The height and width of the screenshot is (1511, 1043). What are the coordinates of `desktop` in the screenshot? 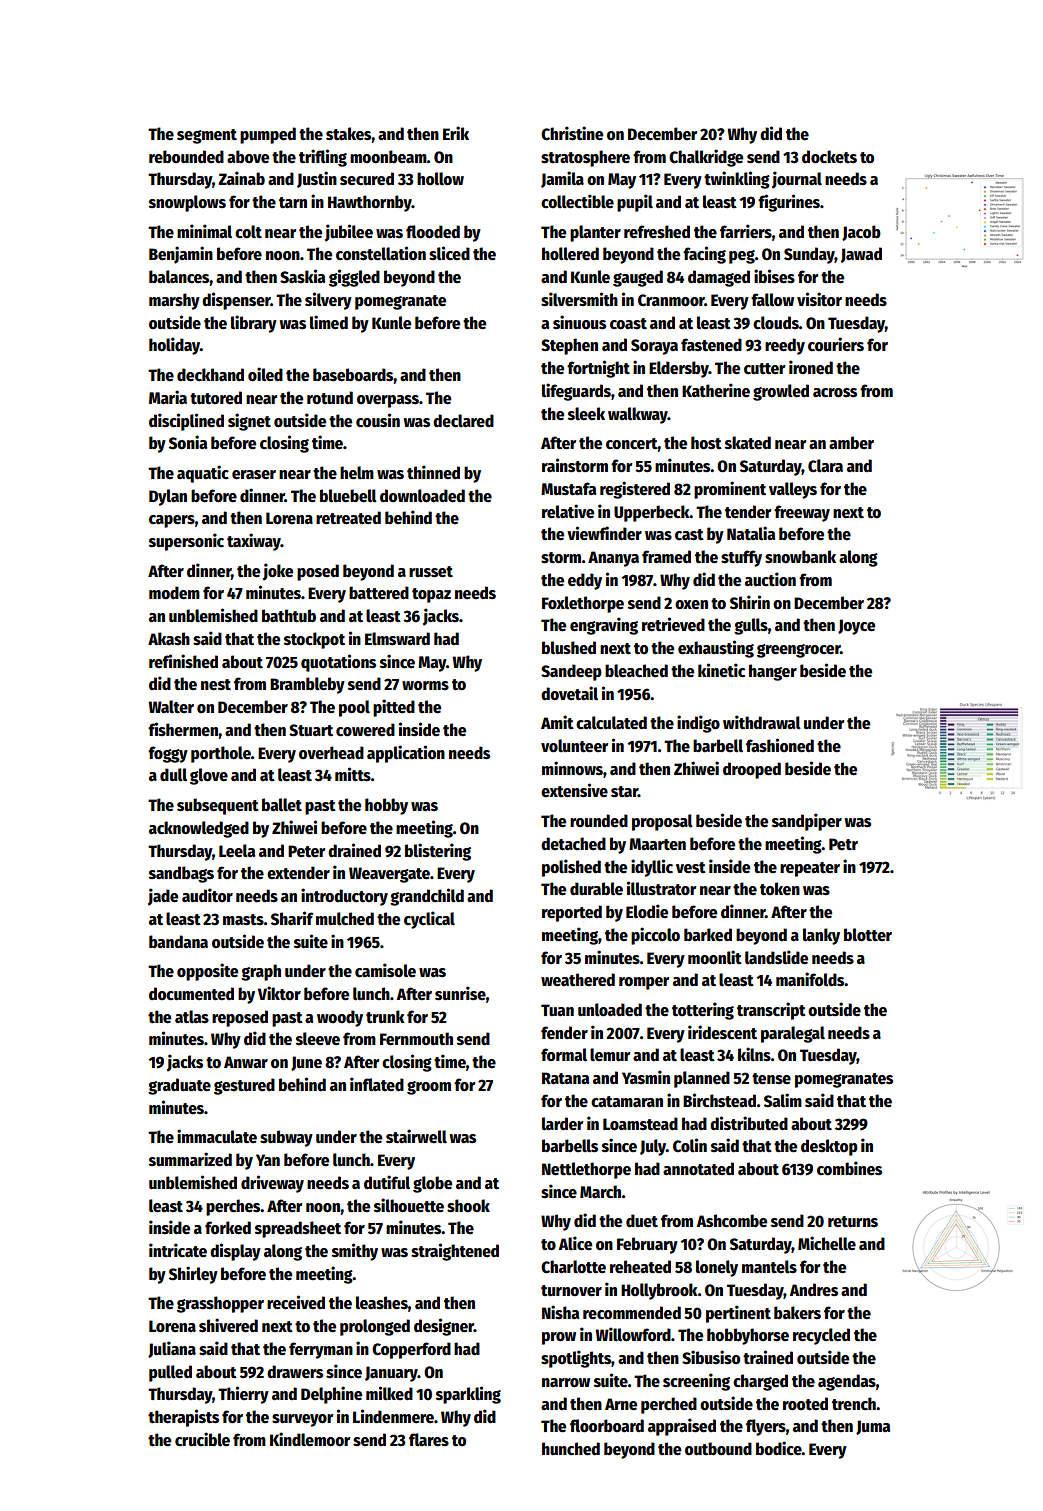 It's located at (829, 1147).
